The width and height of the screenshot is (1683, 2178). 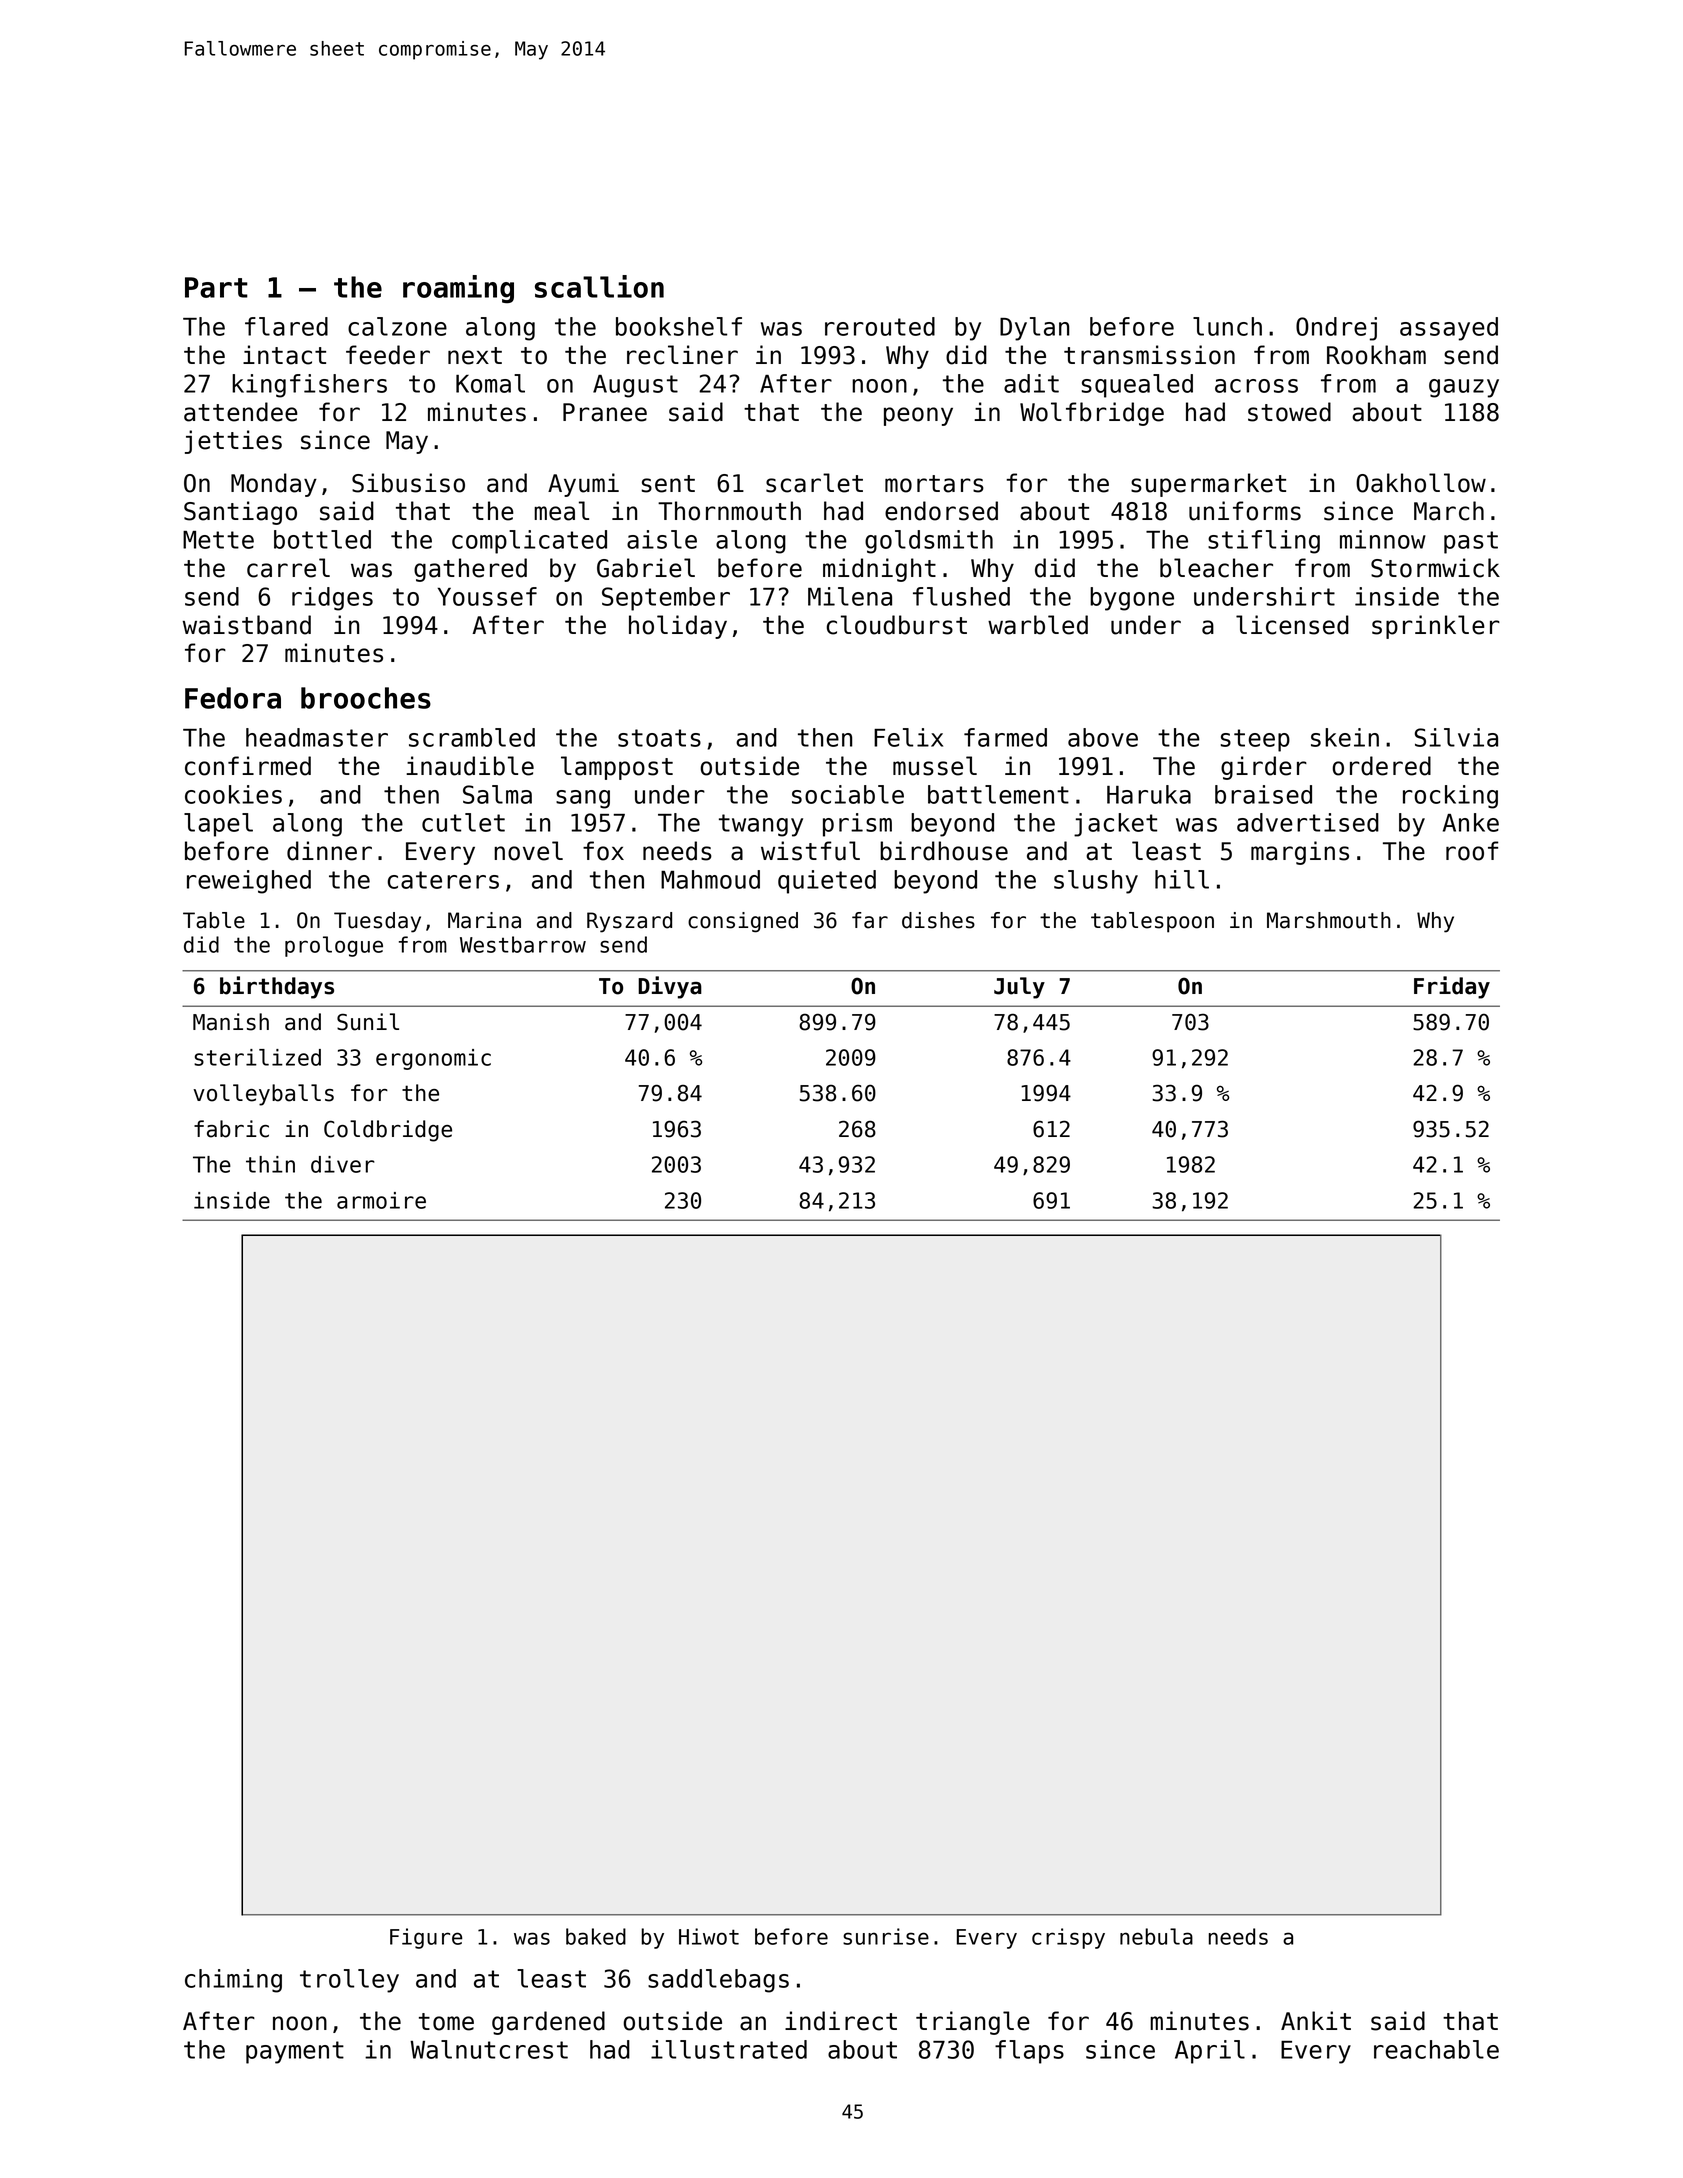 What do you see at coordinates (1019, 988) in the screenshot?
I see `July` at bounding box center [1019, 988].
